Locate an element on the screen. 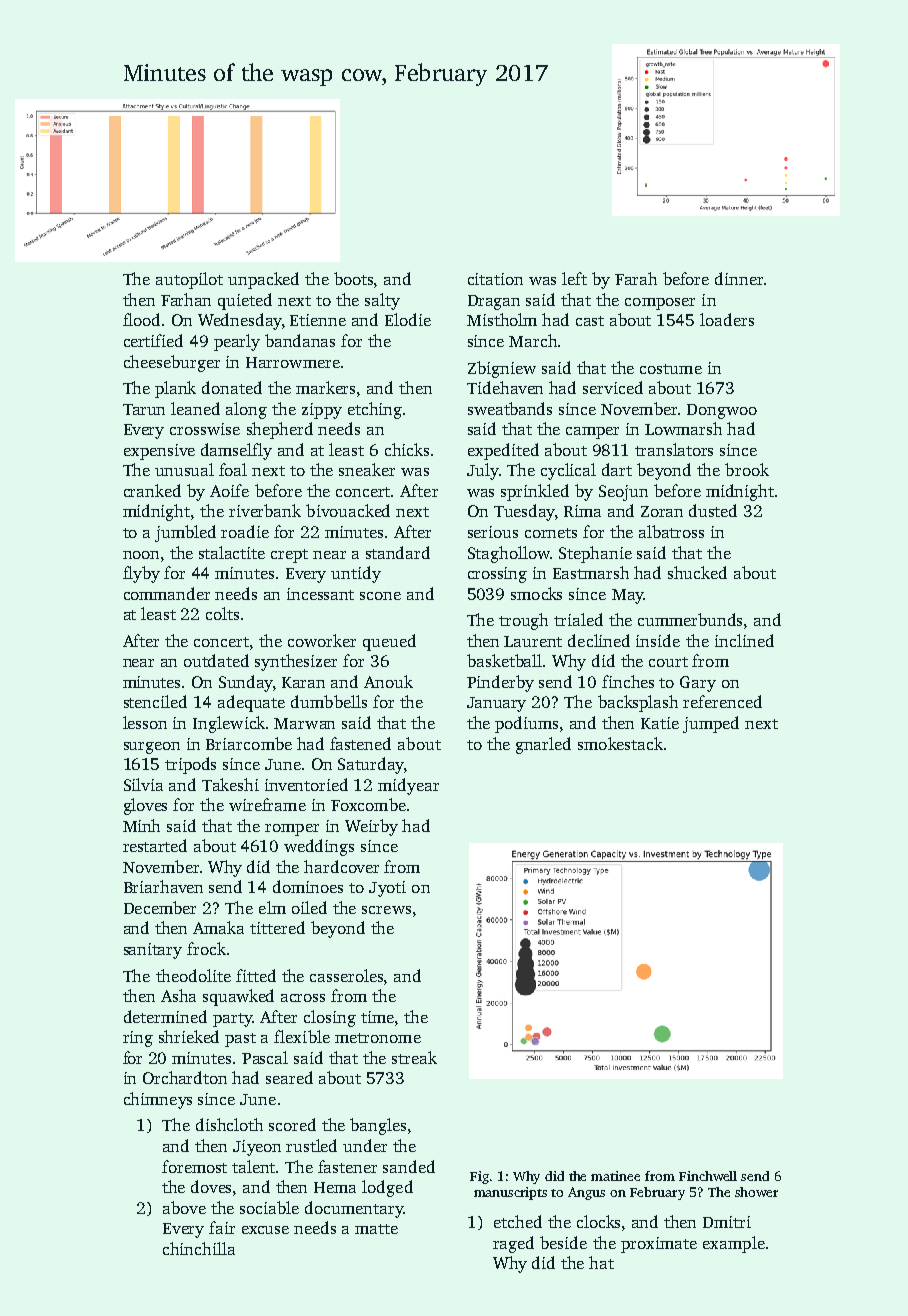  sweatbands is located at coordinates (510, 408).
